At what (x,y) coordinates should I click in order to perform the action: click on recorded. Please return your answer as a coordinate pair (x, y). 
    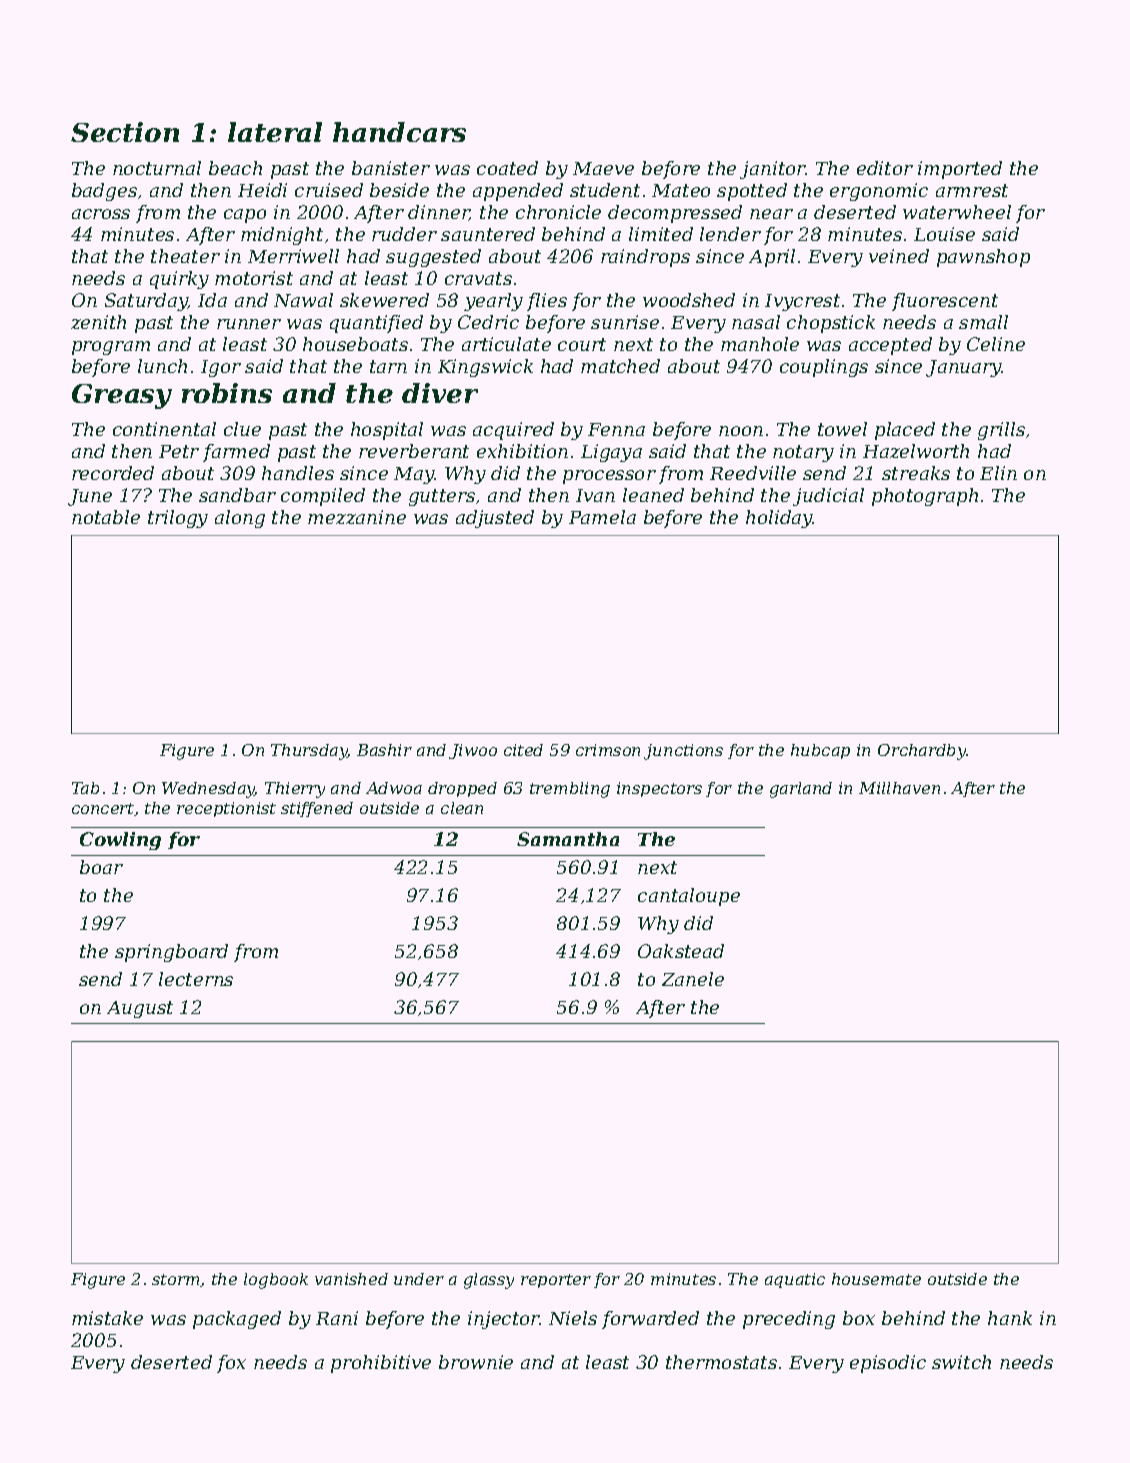
    Looking at the image, I should click on (113, 473).
